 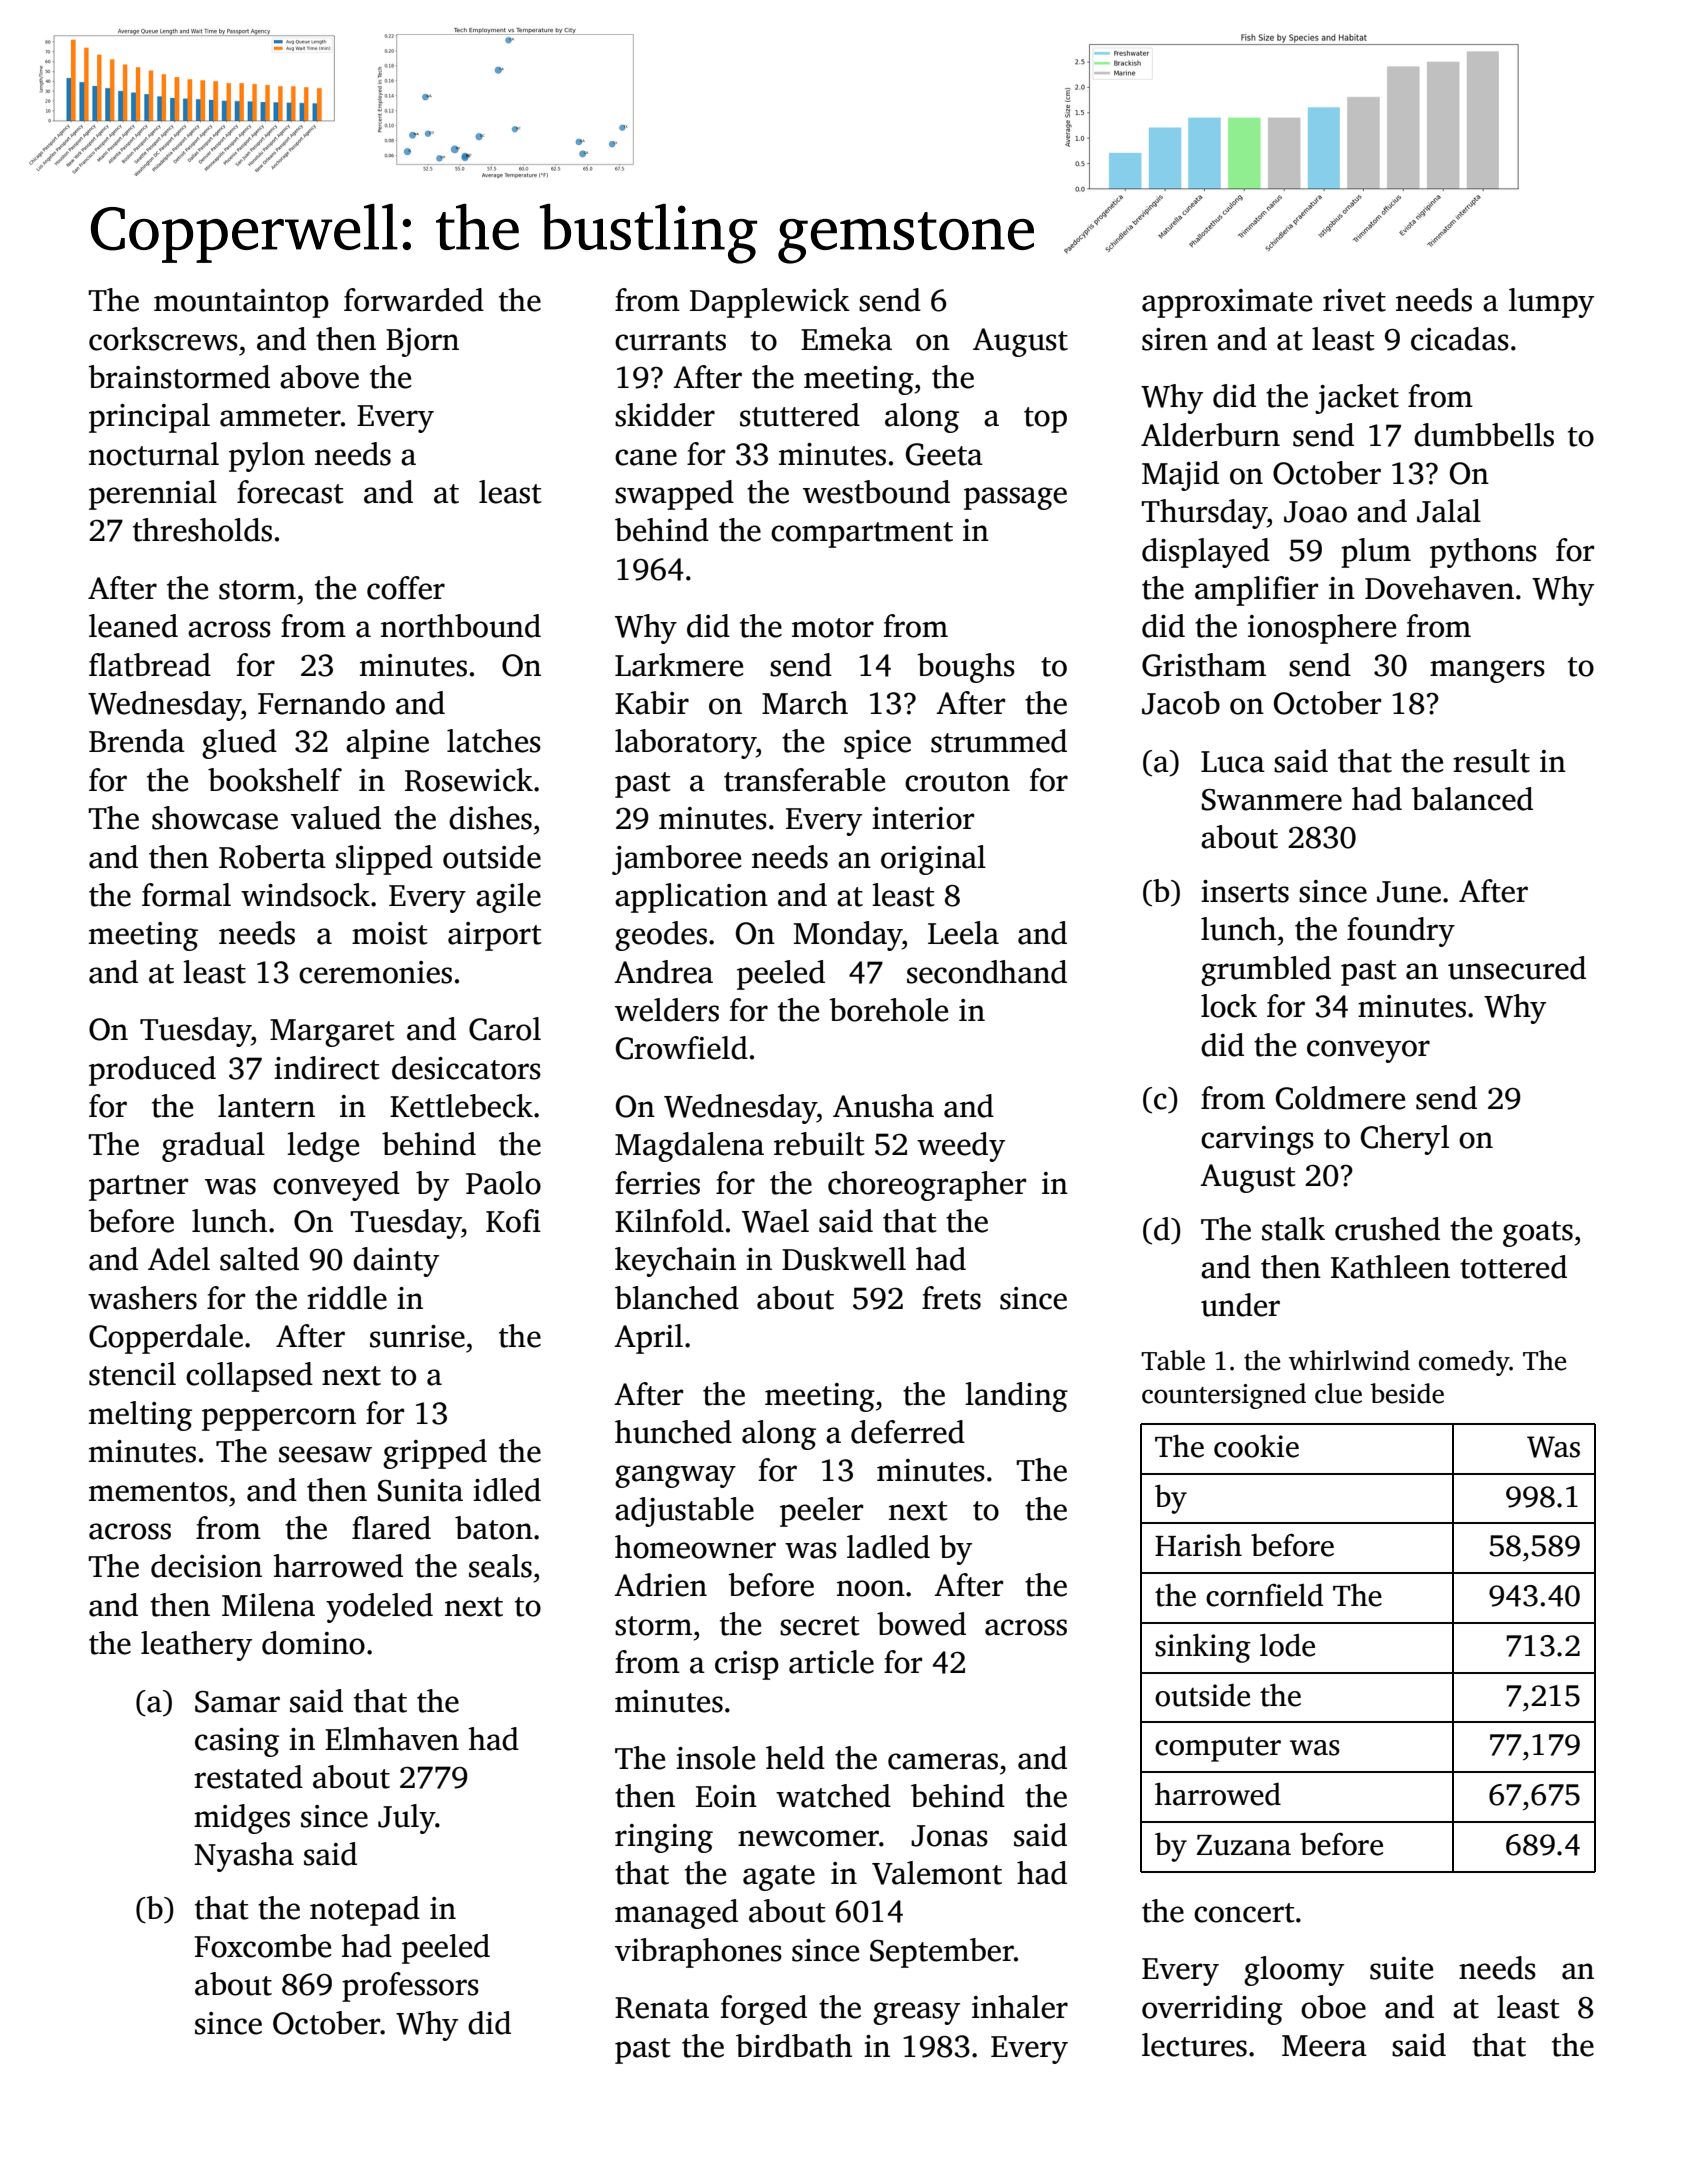 What do you see at coordinates (321, 703) in the document?
I see `Fernando` at bounding box center [321, 703].
